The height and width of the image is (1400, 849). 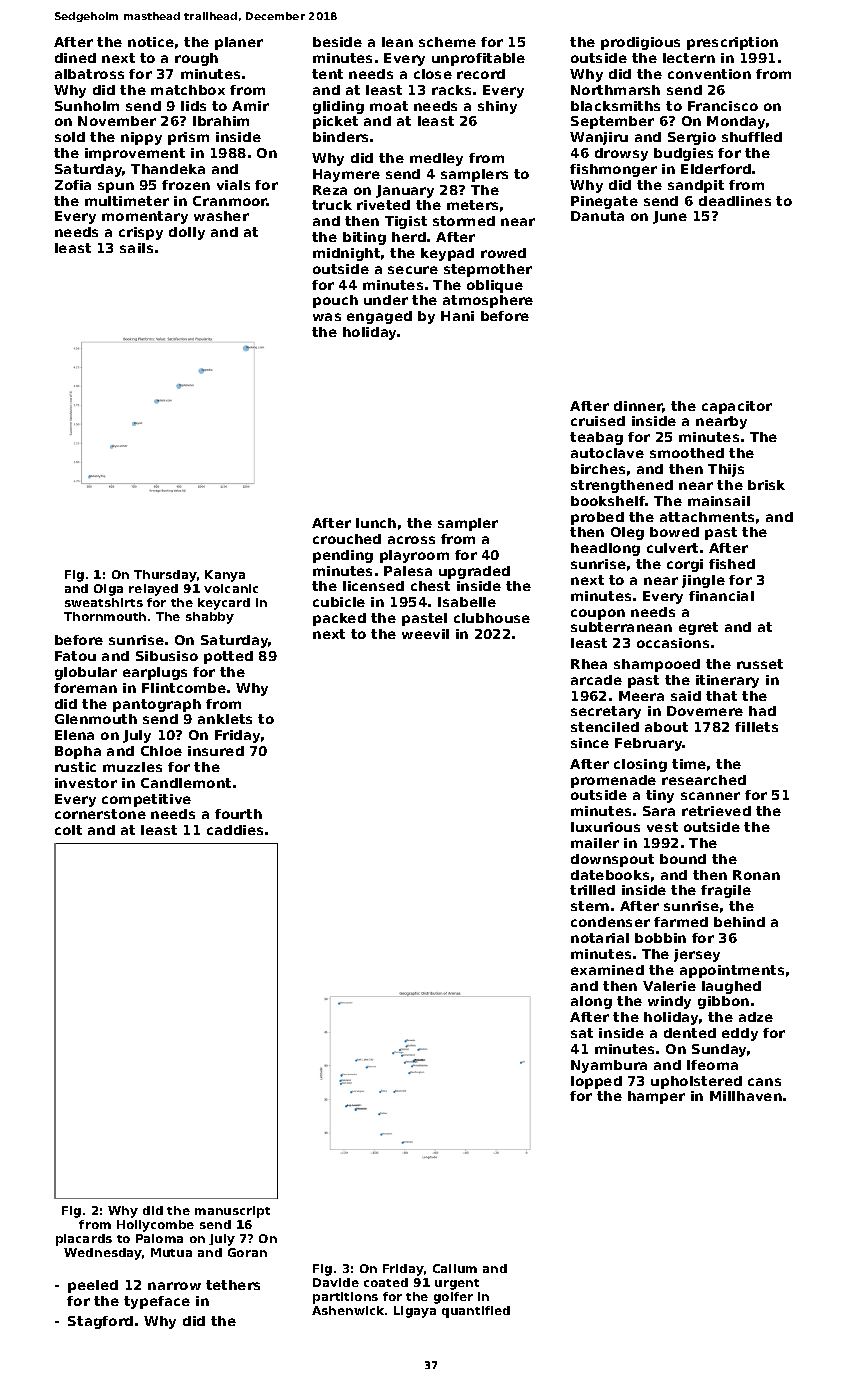 I want to click on tethers, so click(x=233, y=1285).
